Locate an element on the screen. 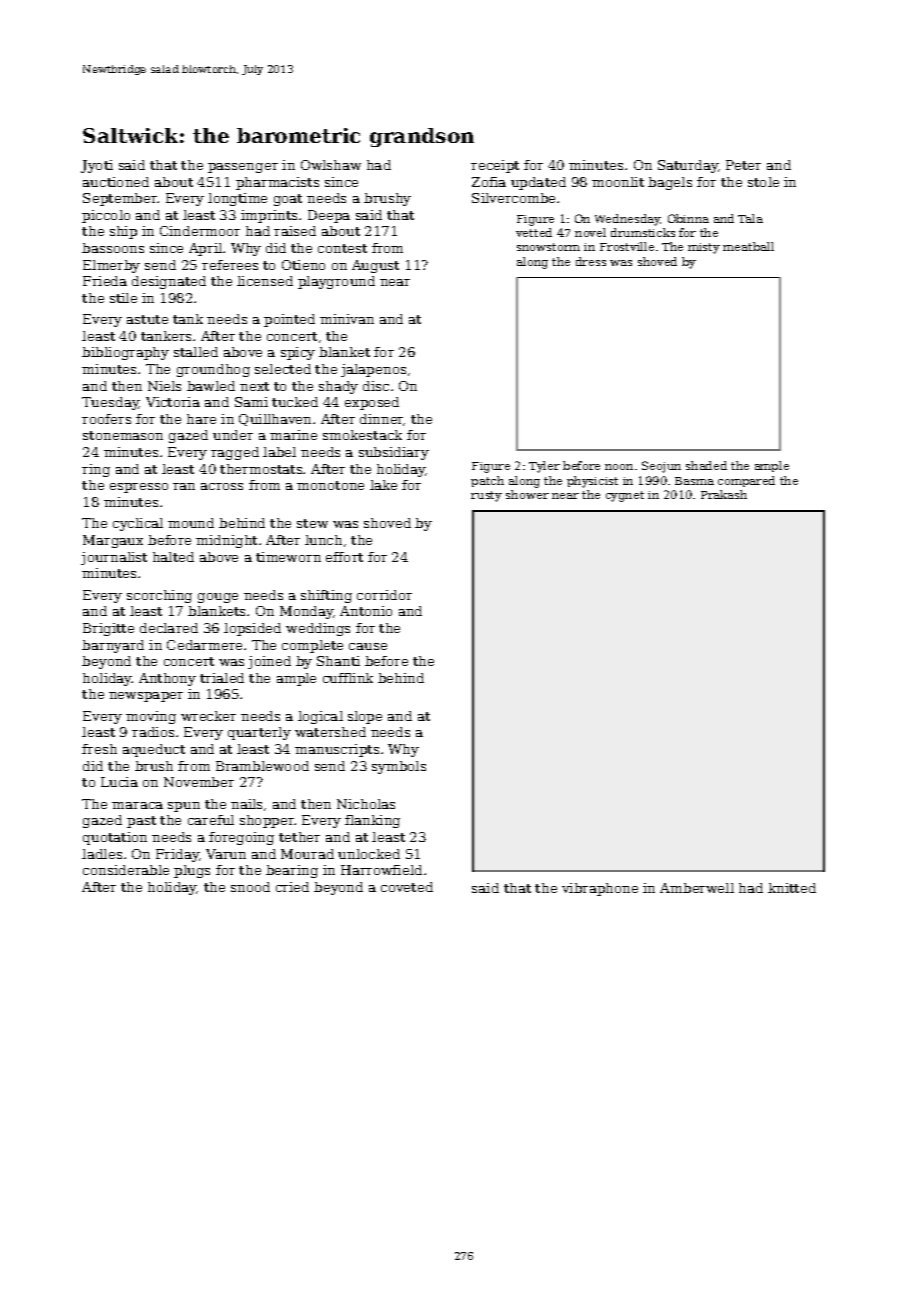 The width and height of the screenshot is (908, 1316). maraca is located at coordinates (137, 805).
